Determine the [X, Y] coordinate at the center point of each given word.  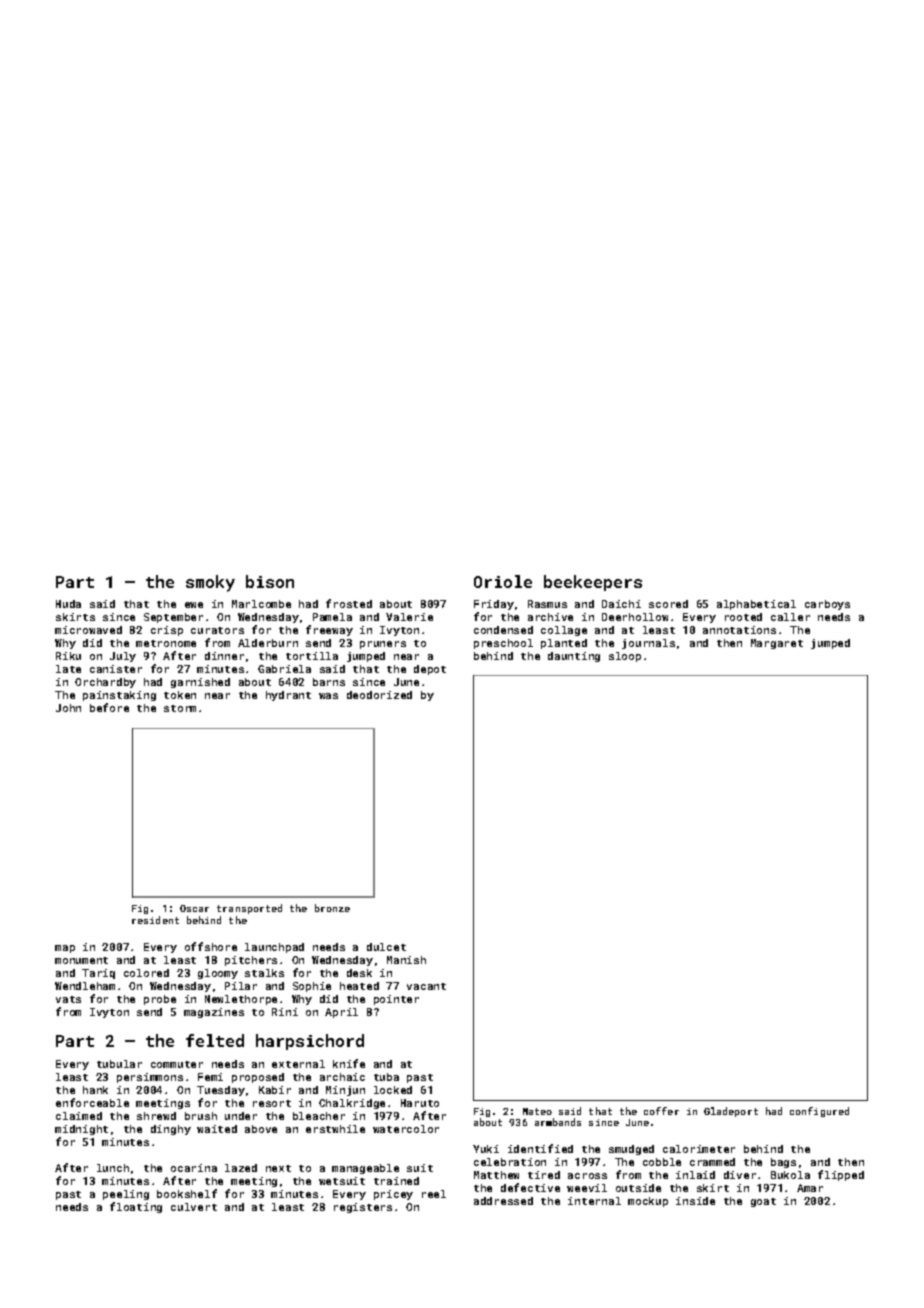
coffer [661, 1111]
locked [393, 1090]
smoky [210, 583]
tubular [119, 1064]
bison [270, 581]
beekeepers [593, 583]
